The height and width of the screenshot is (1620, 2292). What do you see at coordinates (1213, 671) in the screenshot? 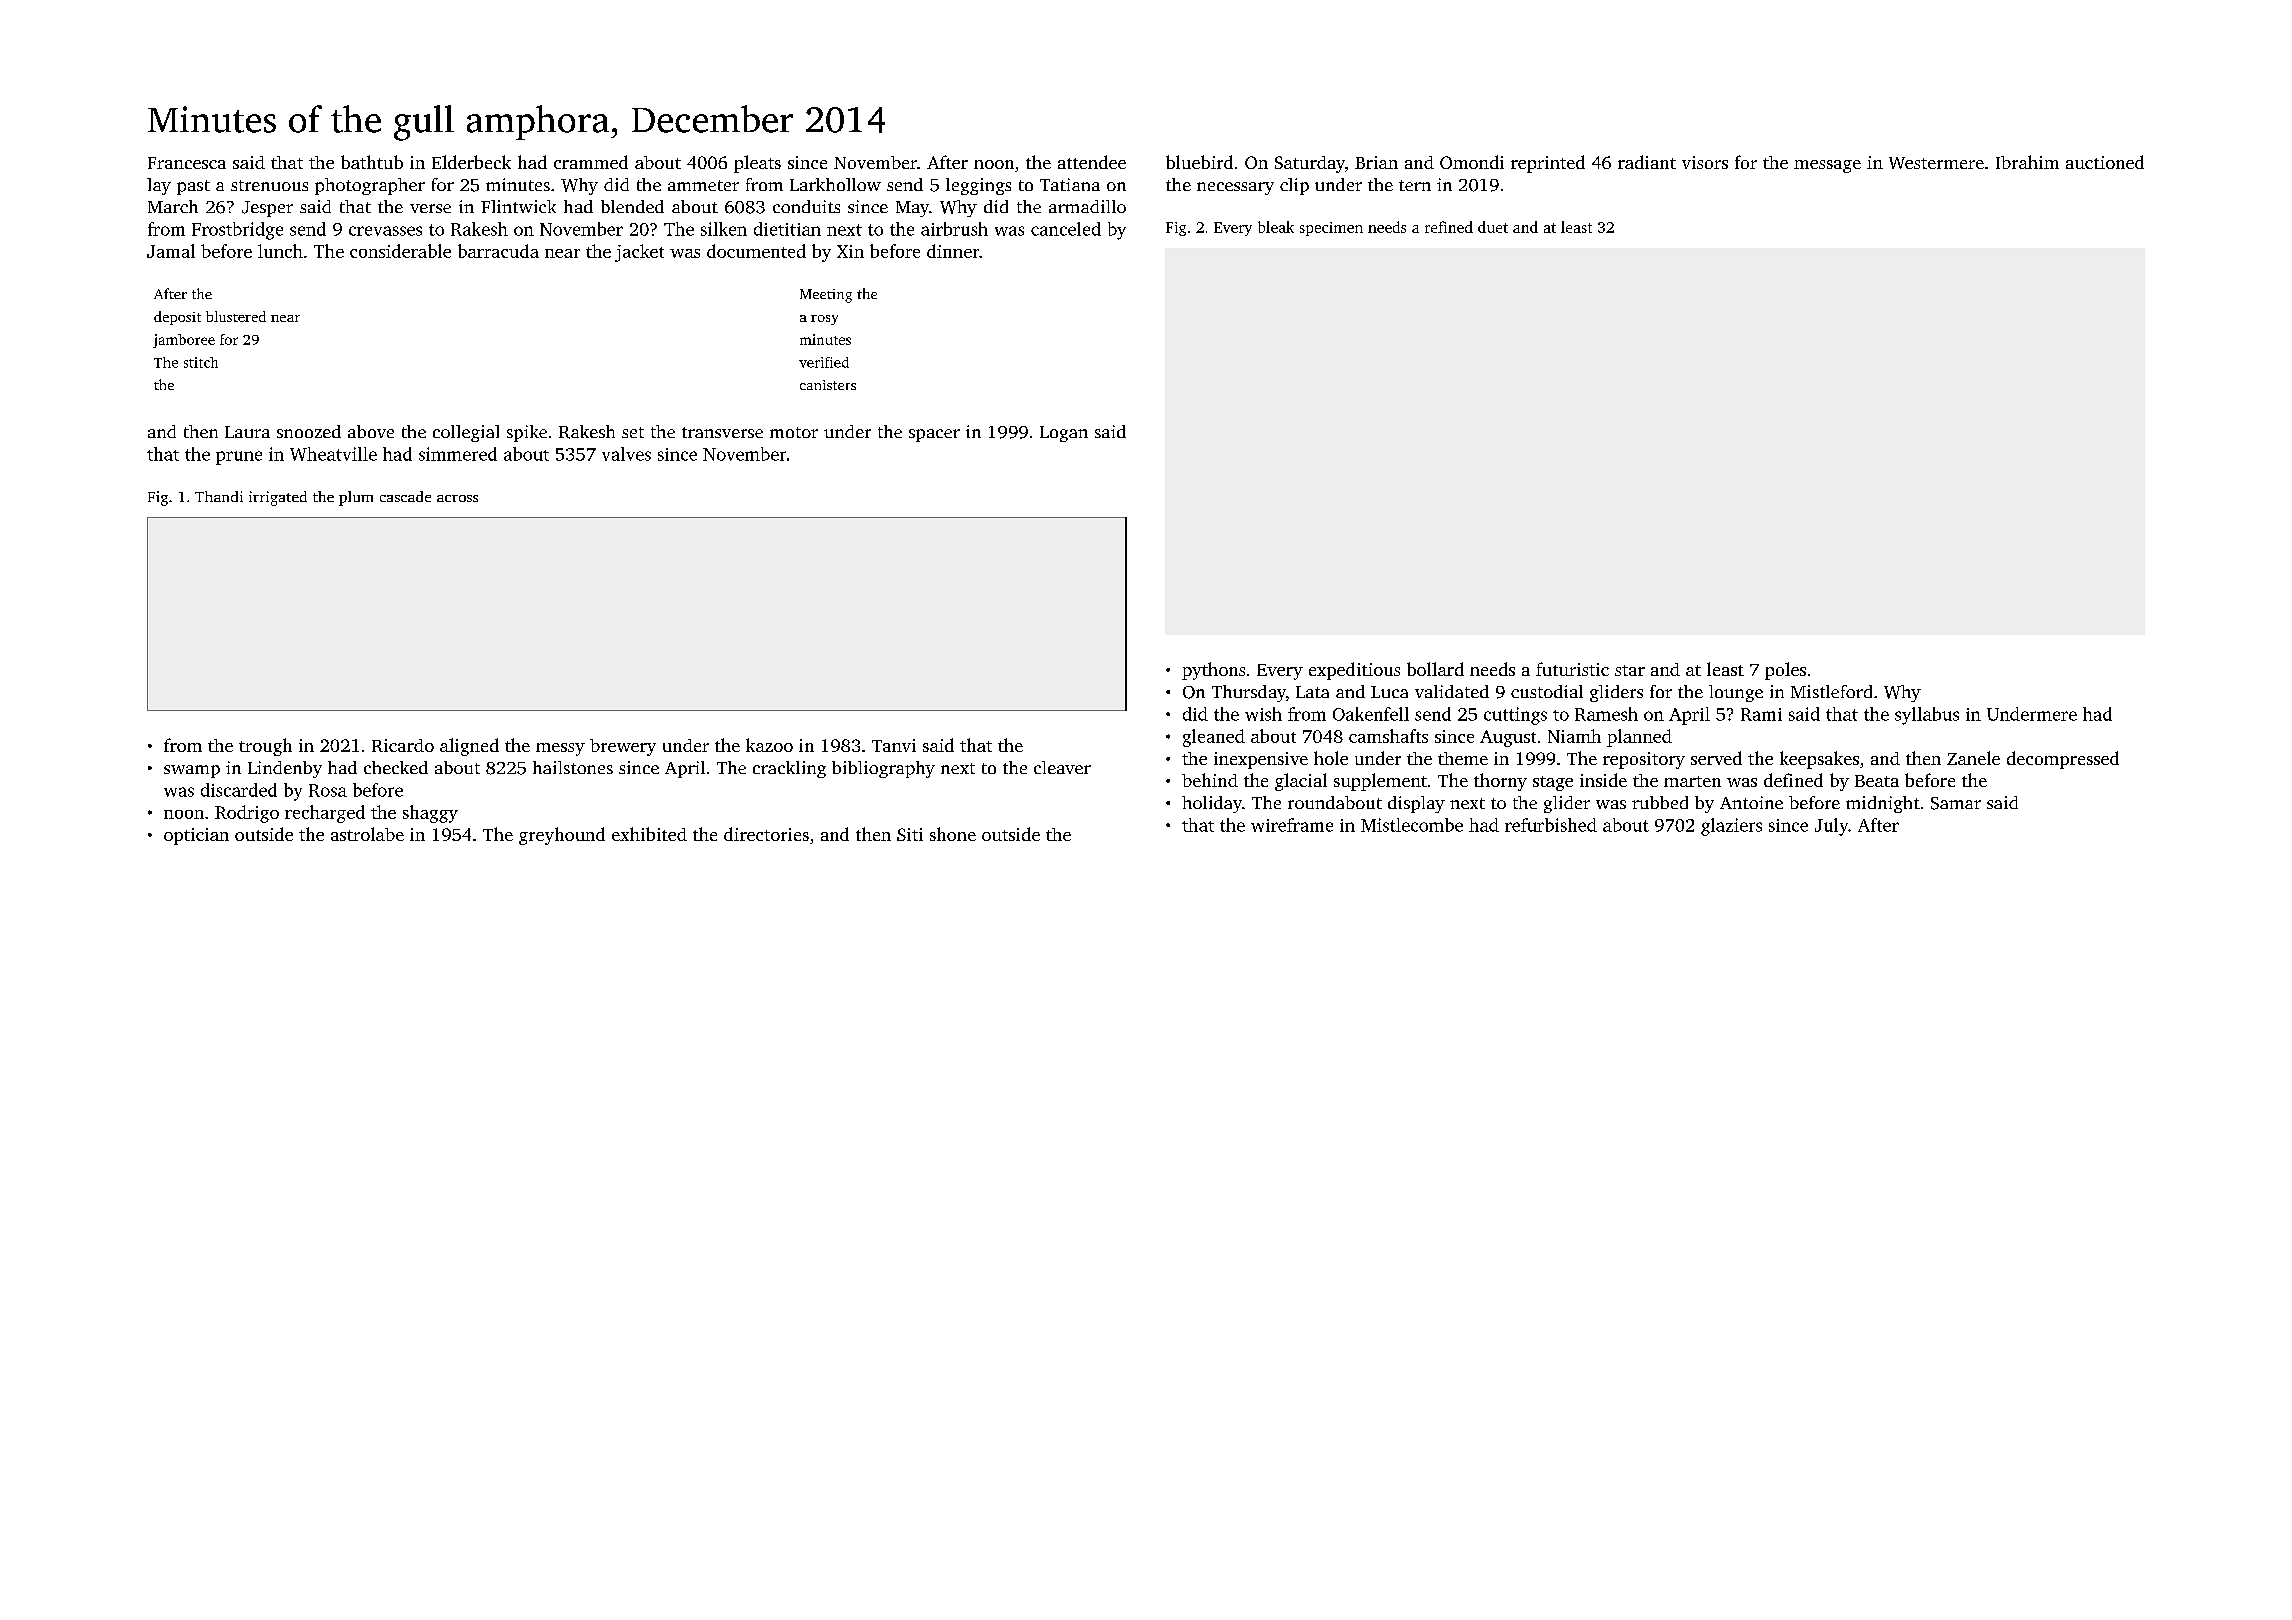
I see `pythons` at bounding box center [1213, 671].
